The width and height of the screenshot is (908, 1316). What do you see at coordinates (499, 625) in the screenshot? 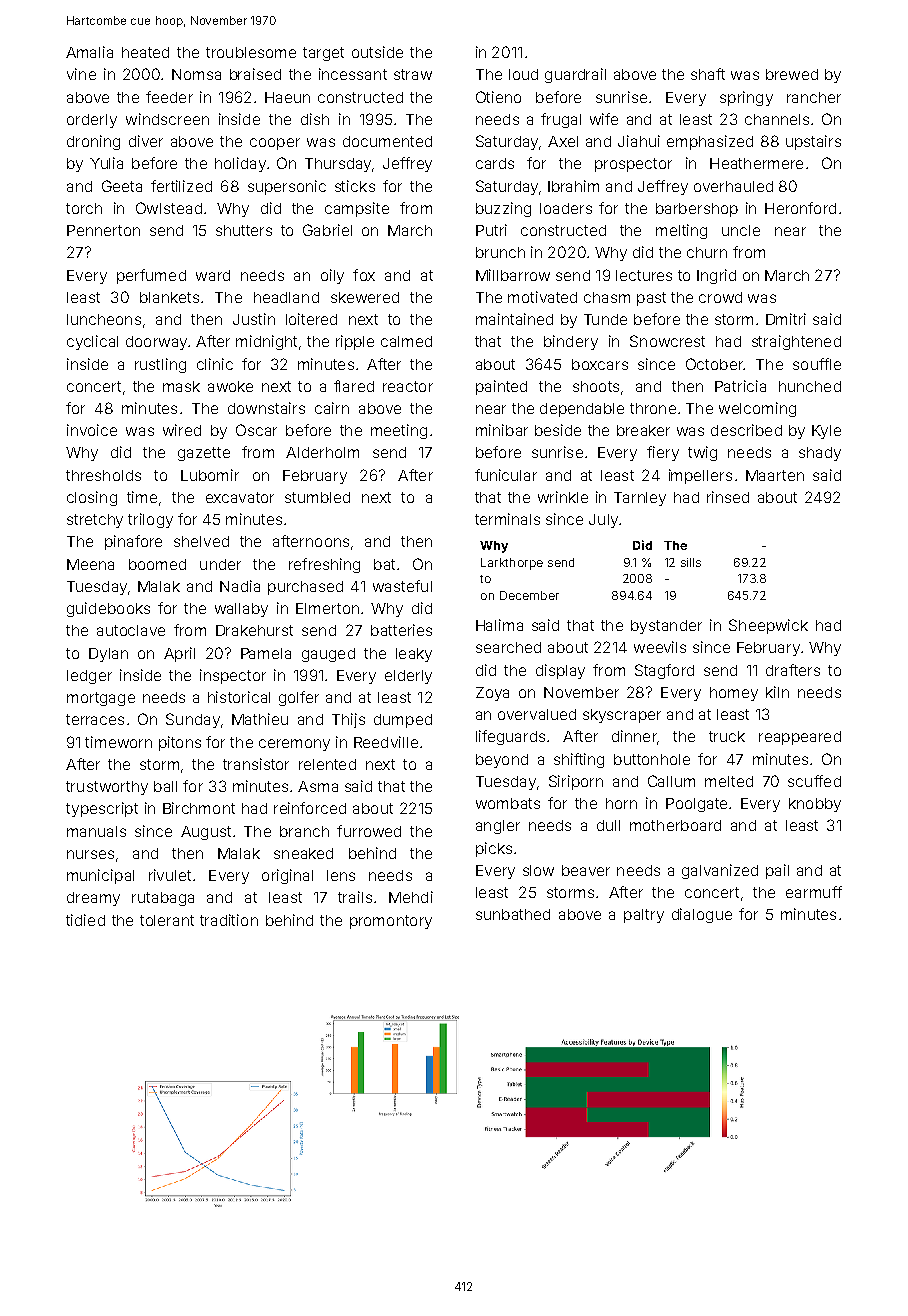
I see `Halima` at bounding box center [499, 625].
